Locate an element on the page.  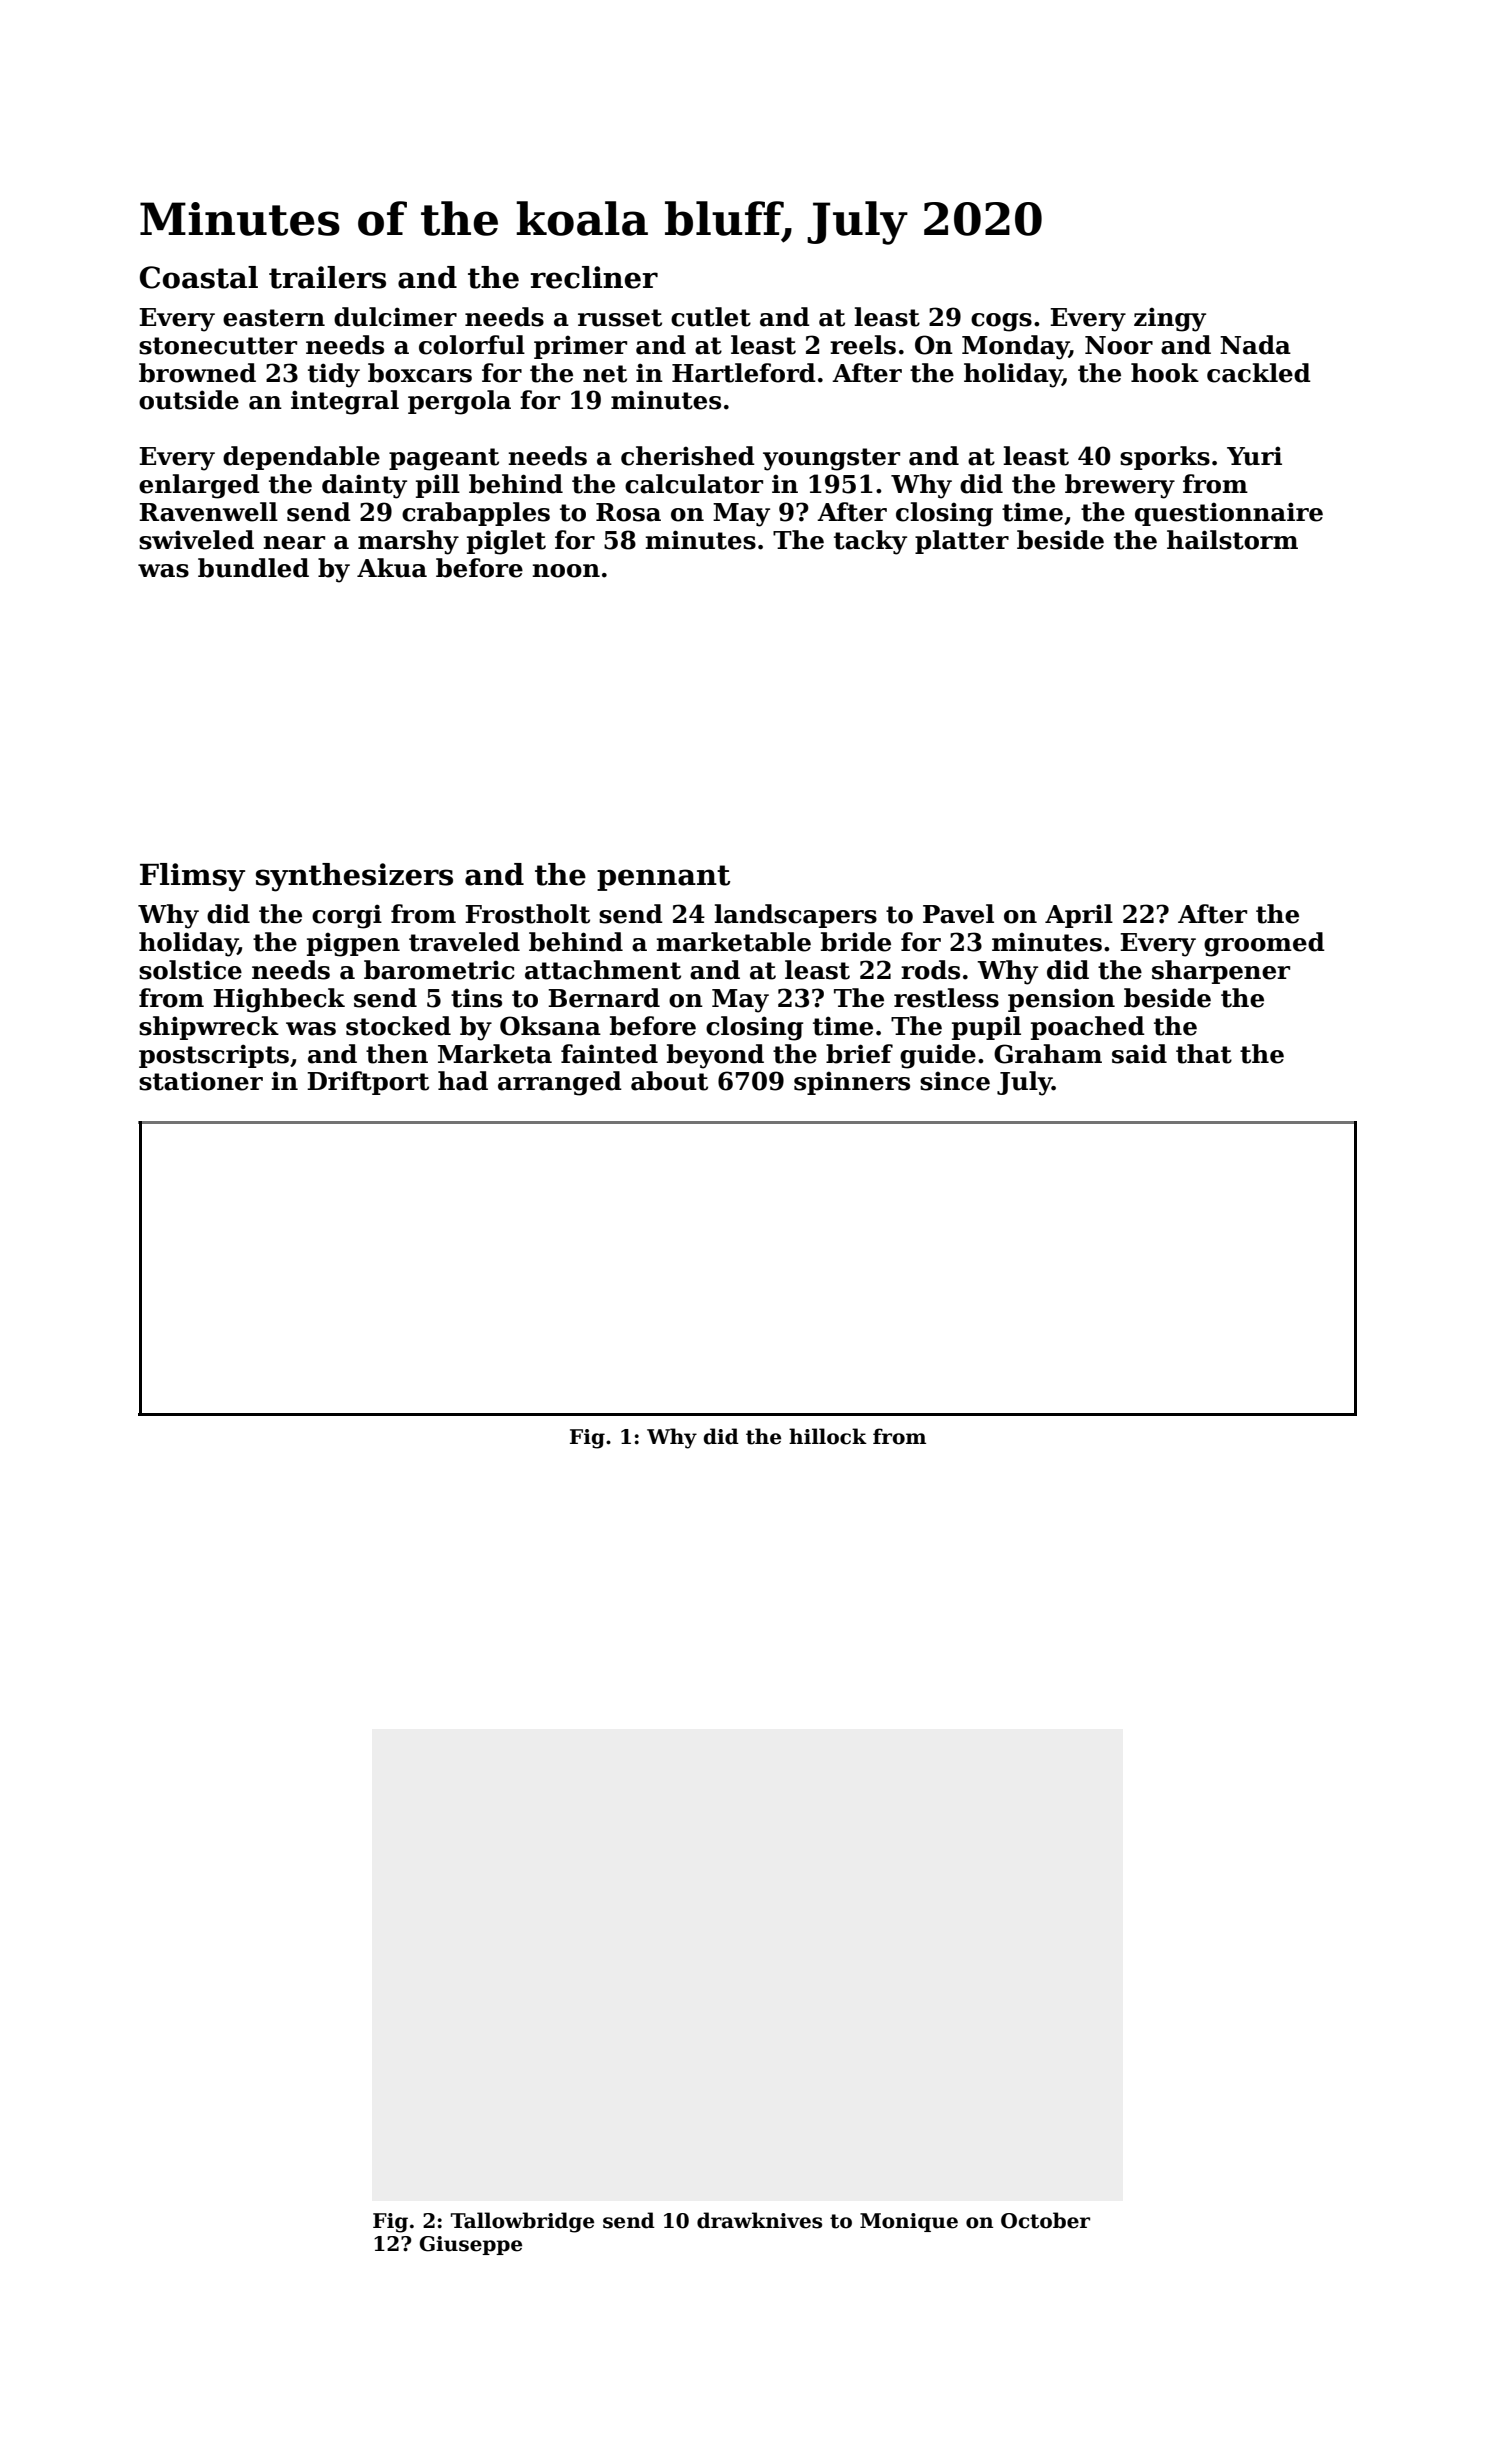
bundled is located at coordinates (253, 568).
